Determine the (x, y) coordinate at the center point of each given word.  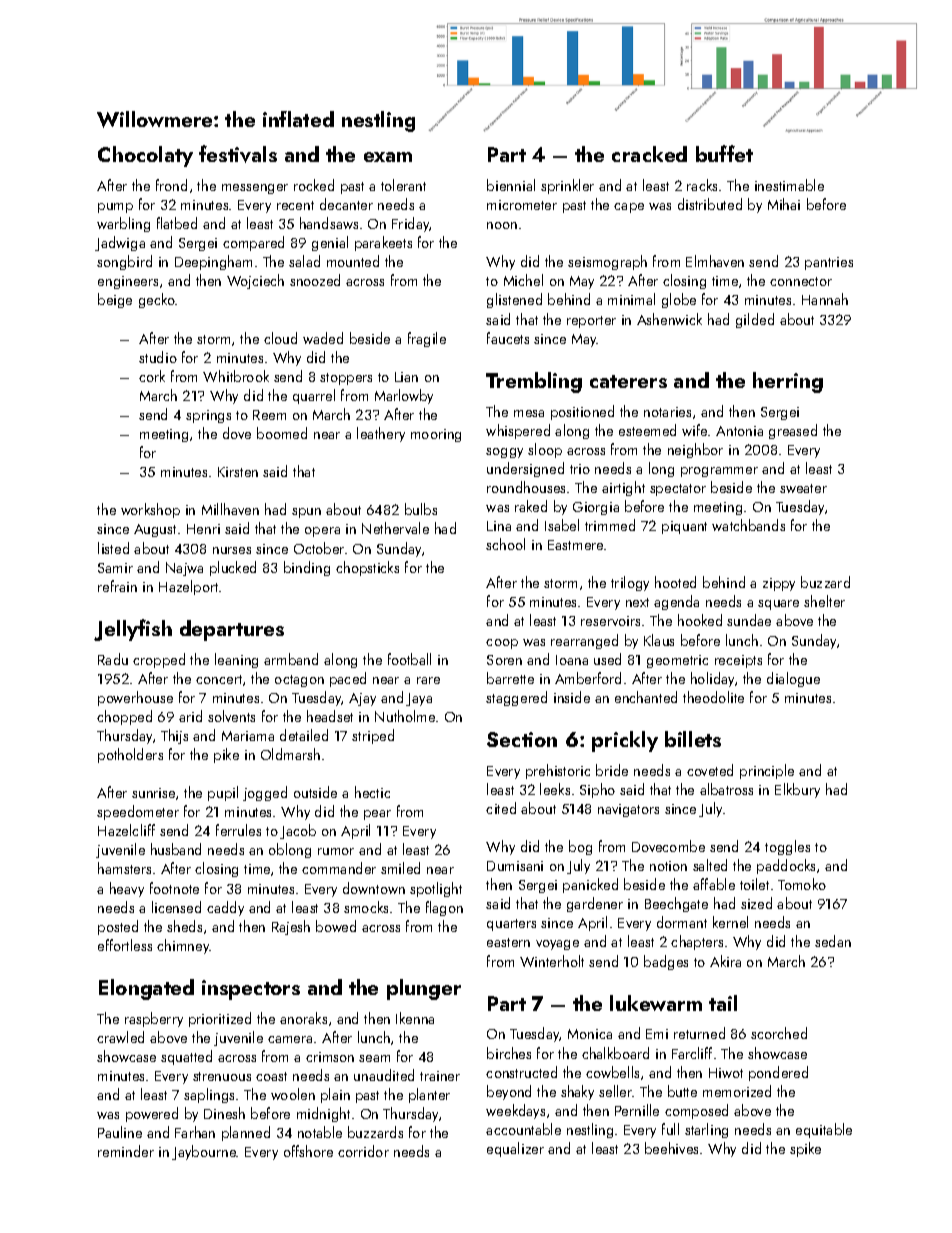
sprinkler (567, 186)
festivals (238, 154)
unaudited (384, 1075)
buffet (724, 153)
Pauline (120, 1132)
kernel (730, 922)
